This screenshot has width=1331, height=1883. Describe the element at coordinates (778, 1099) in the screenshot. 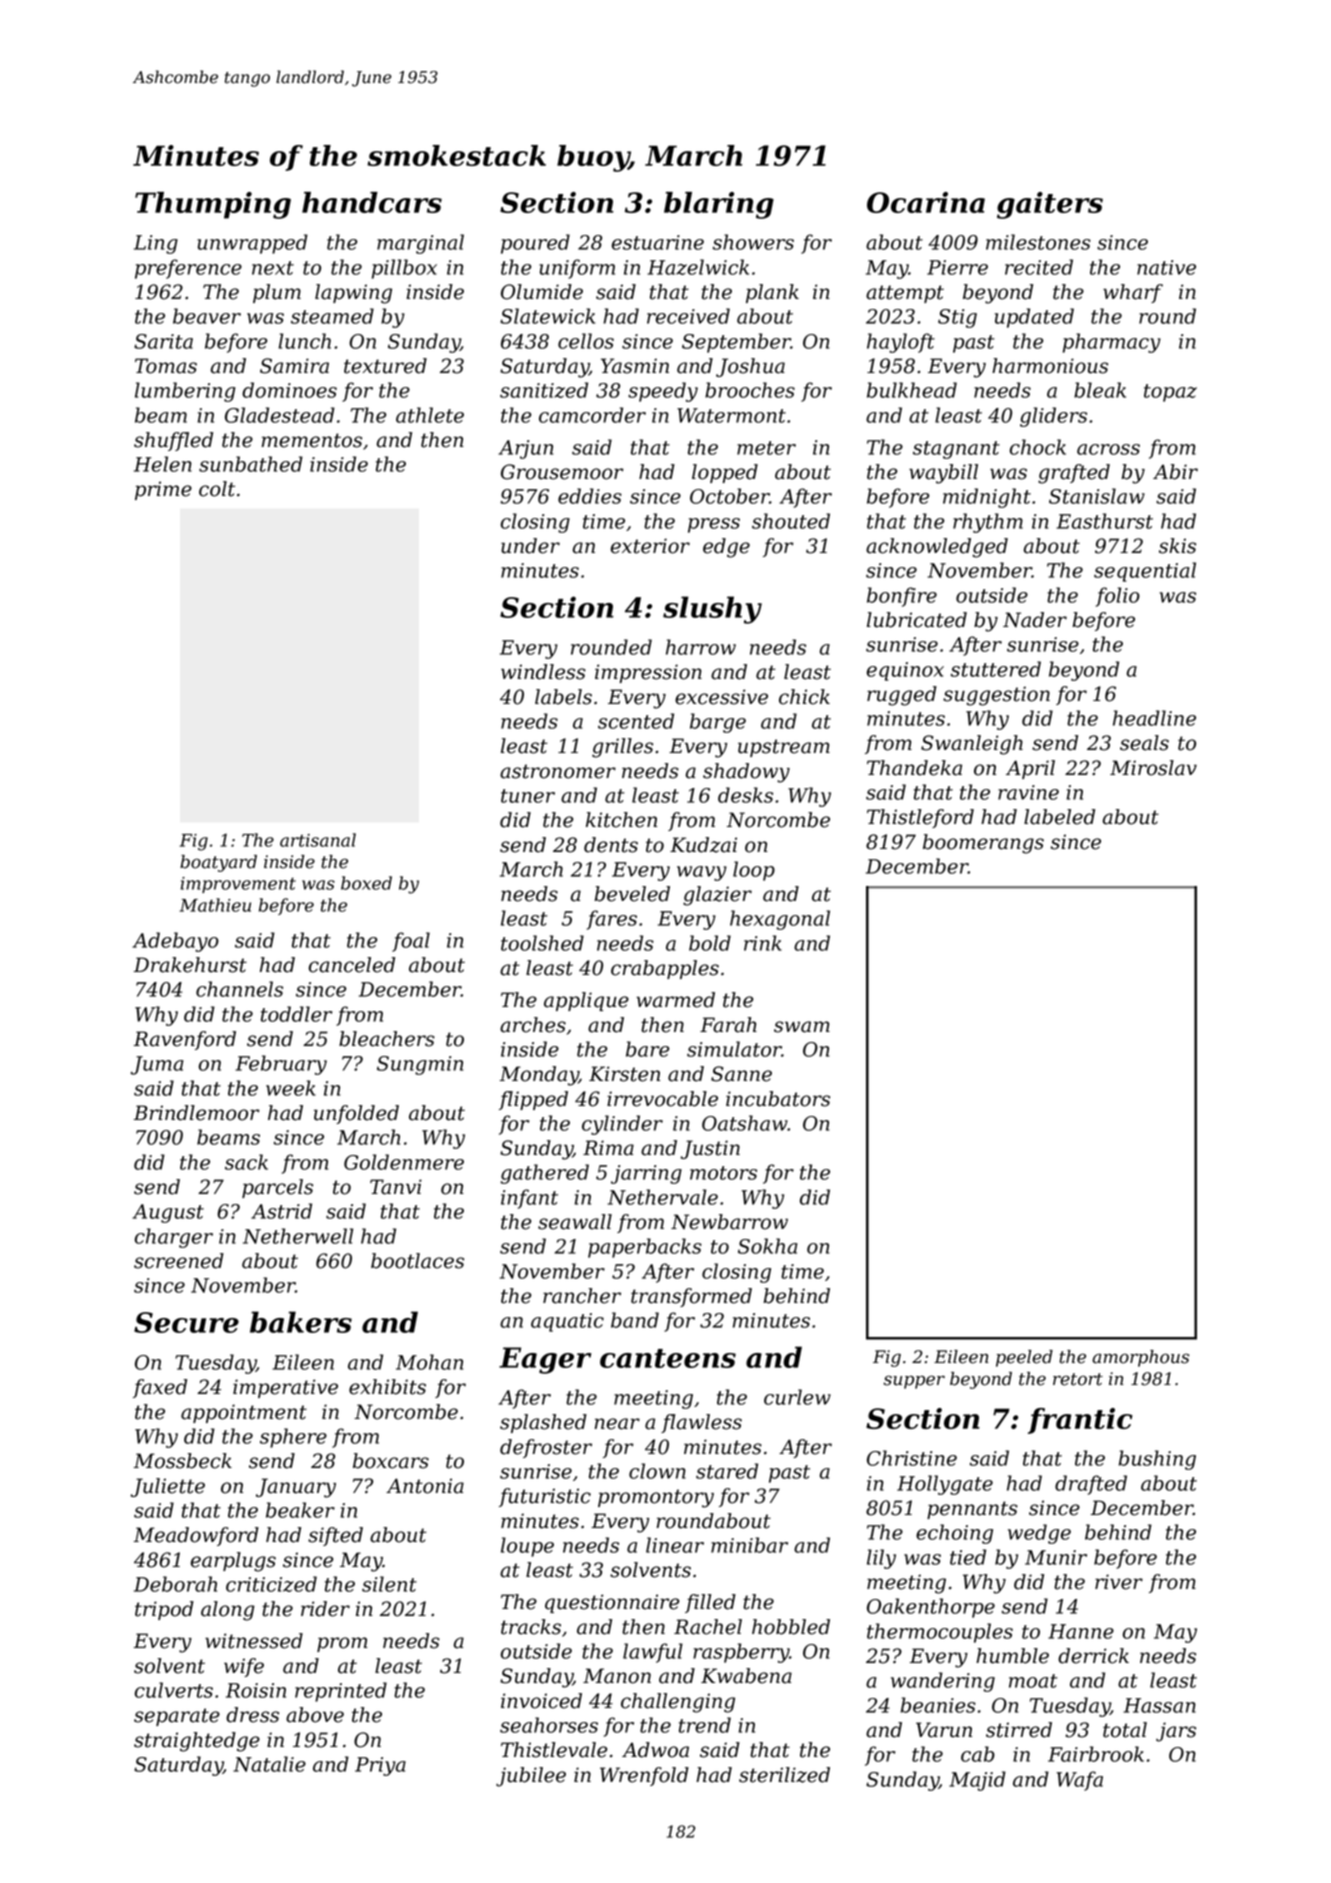

I see `incubators` at that location.
